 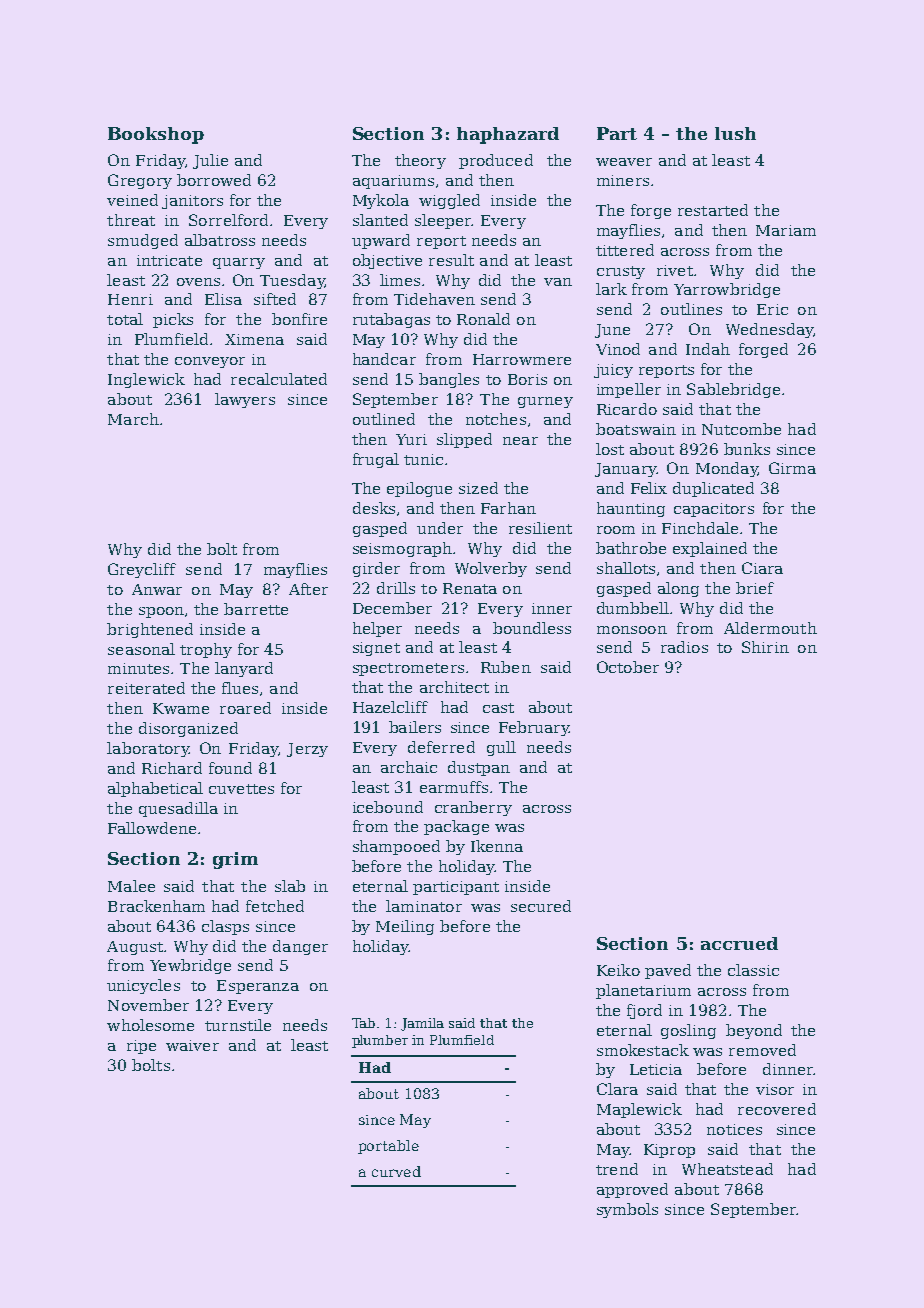 I want to click on minutes, so click(x=138, y=668).
